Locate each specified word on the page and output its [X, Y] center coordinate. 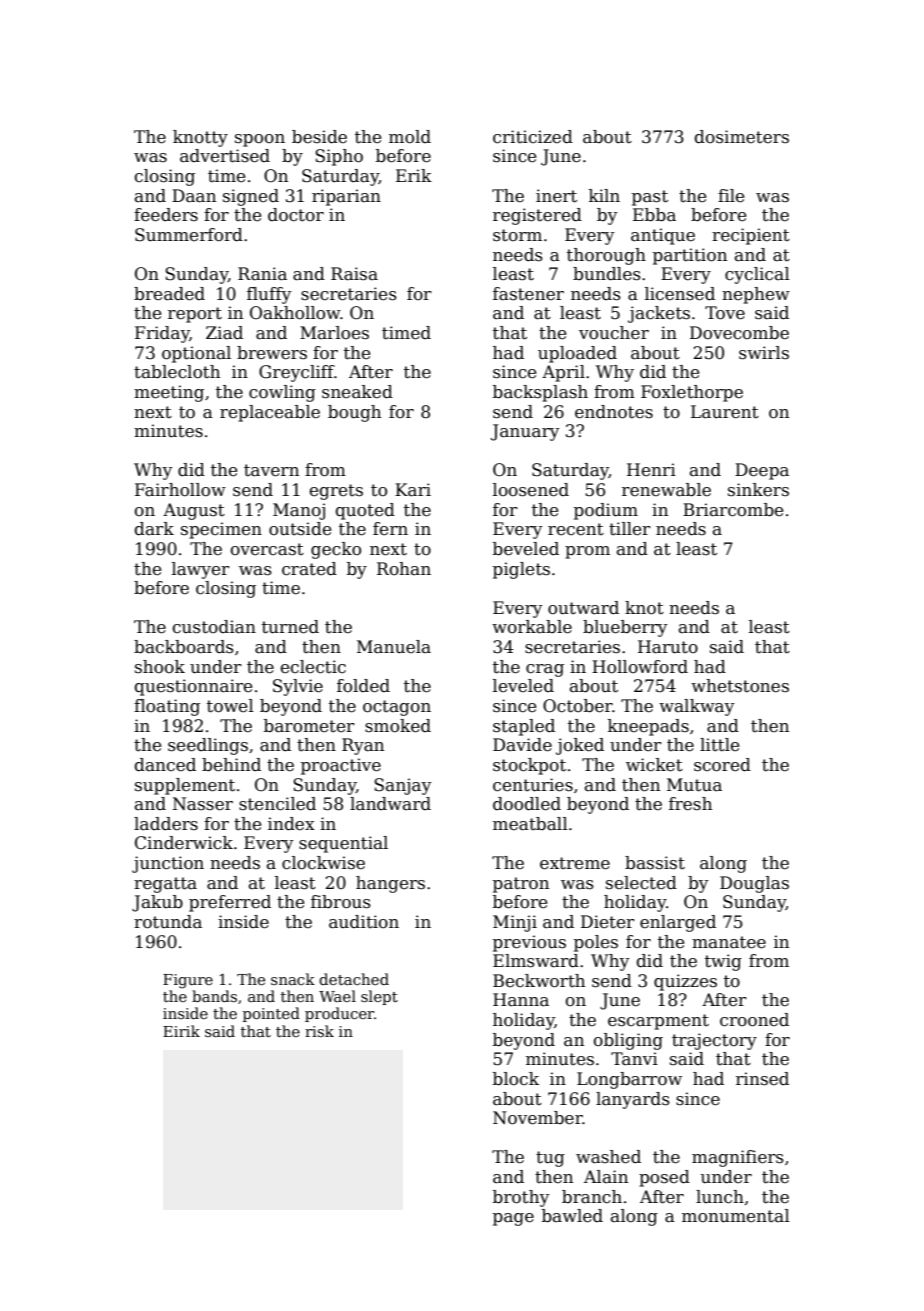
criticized [533, 137]
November [538, 1118]
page [513, 1219]
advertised [225, 156]
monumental [736, 1216]
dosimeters [742, 137]
